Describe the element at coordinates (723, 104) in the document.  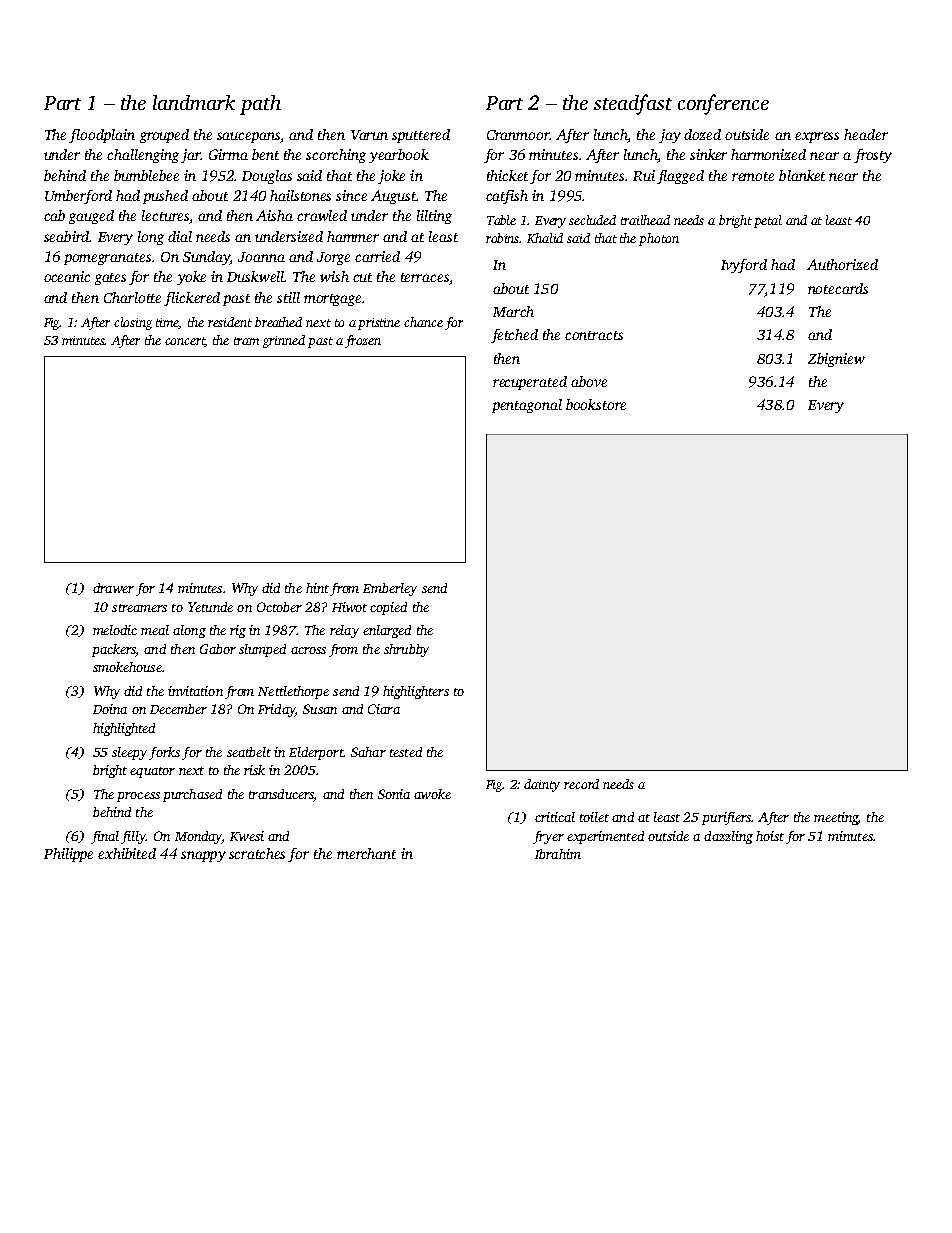
I see `conference` at that location.
